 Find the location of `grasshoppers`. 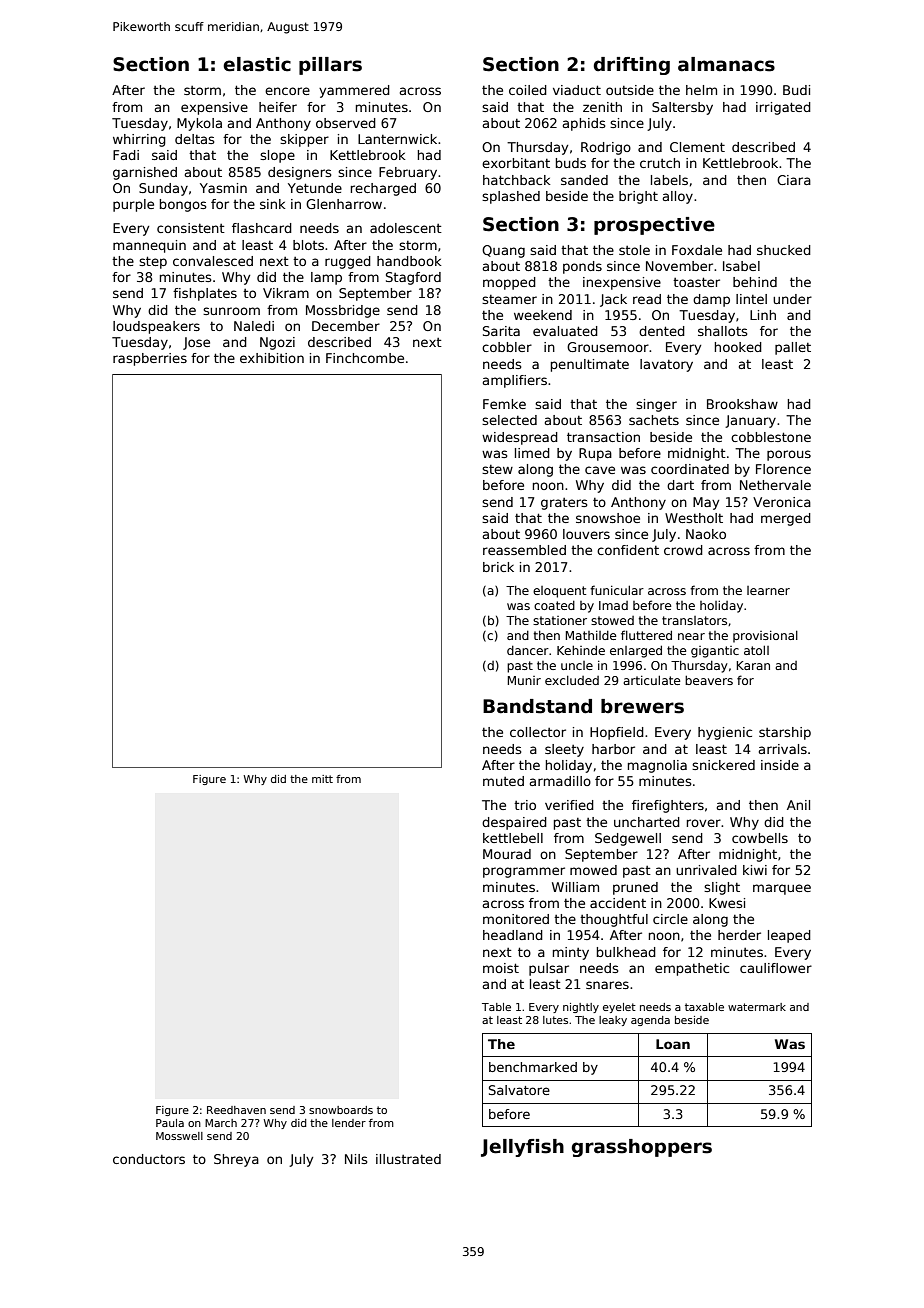

grasshoppers is located at coordinates (642, 1148).
